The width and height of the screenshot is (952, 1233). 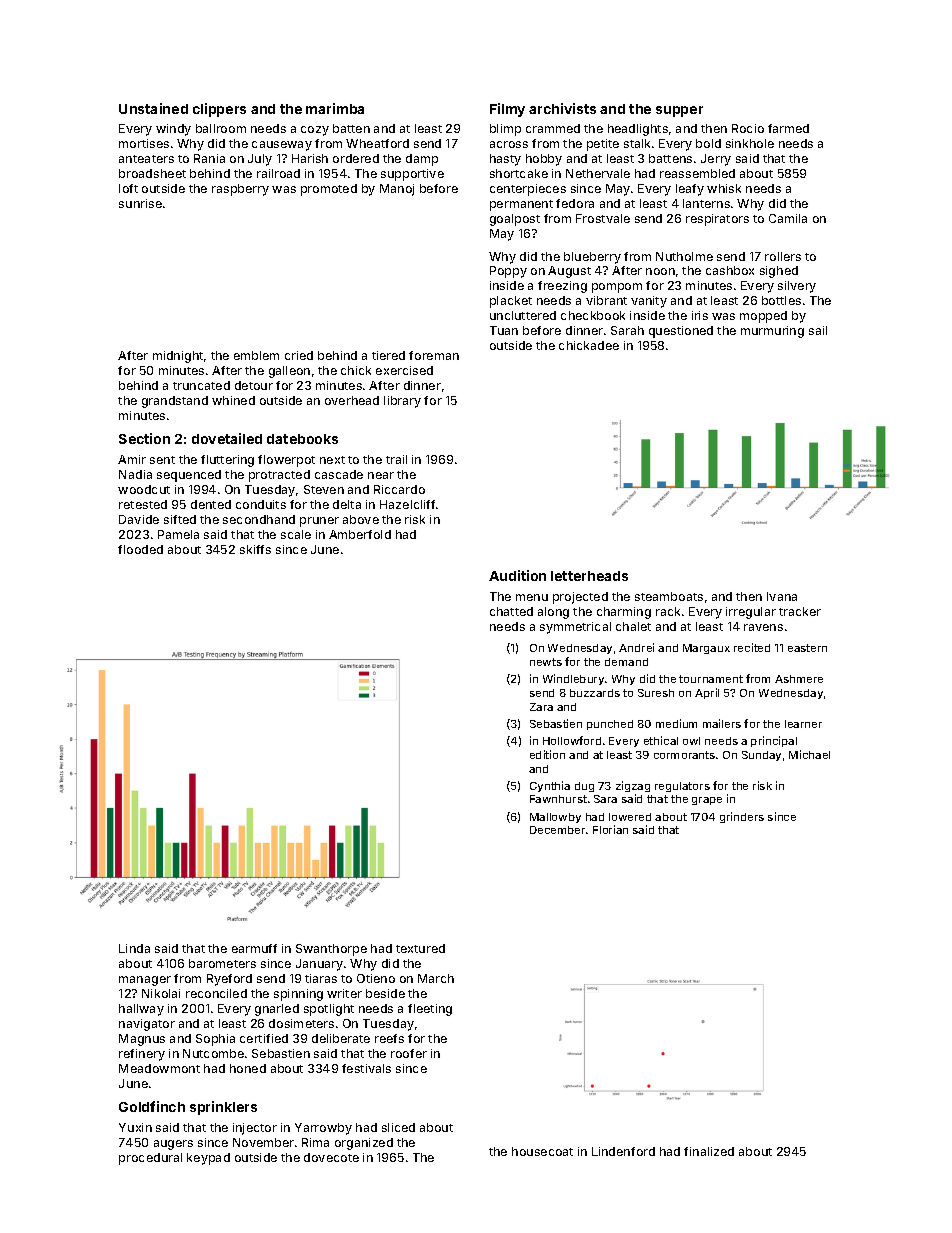 What do you see at coordinates (511, 611) in the screenshot?
I see `chatted` at bounding box center [511, 611].
